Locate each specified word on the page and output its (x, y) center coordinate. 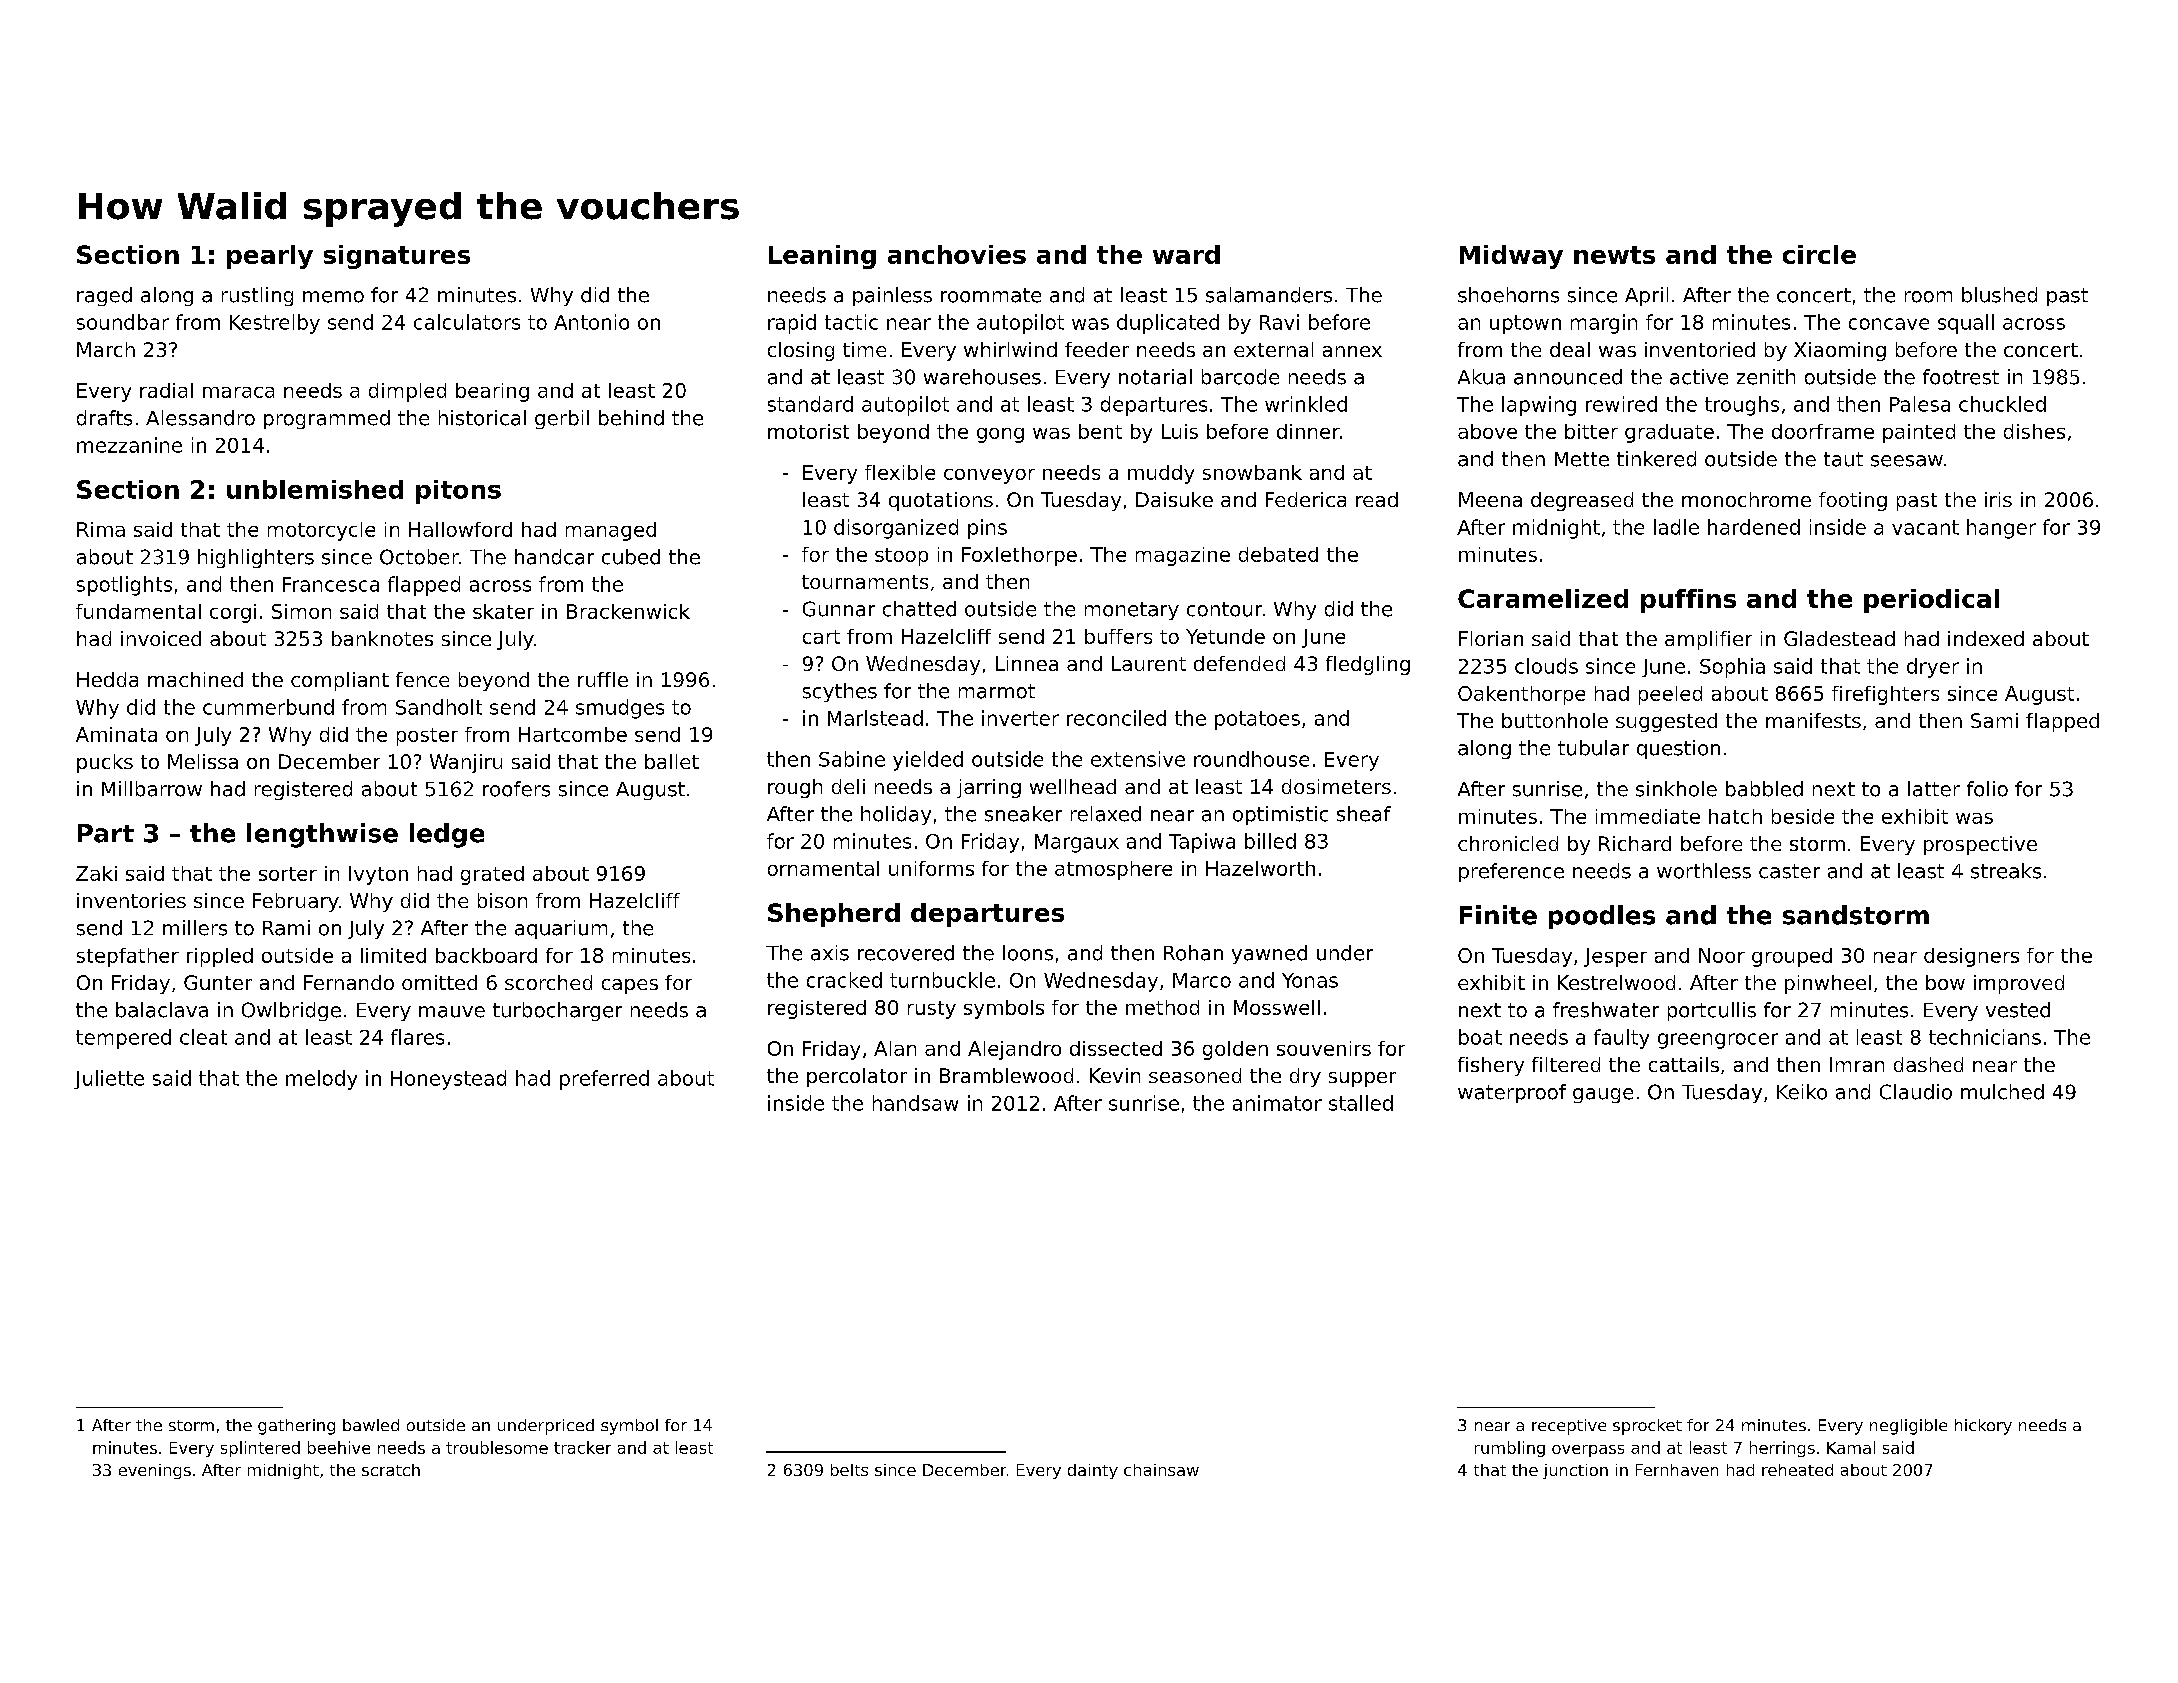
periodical (1931, 601)
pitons (458, 492)
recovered (906, 953)
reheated (1797, 1470)
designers (1971, 957)
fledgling (1368, 665)
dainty (1093, 1471)
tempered (123, 1039)
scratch (391, 1470)
